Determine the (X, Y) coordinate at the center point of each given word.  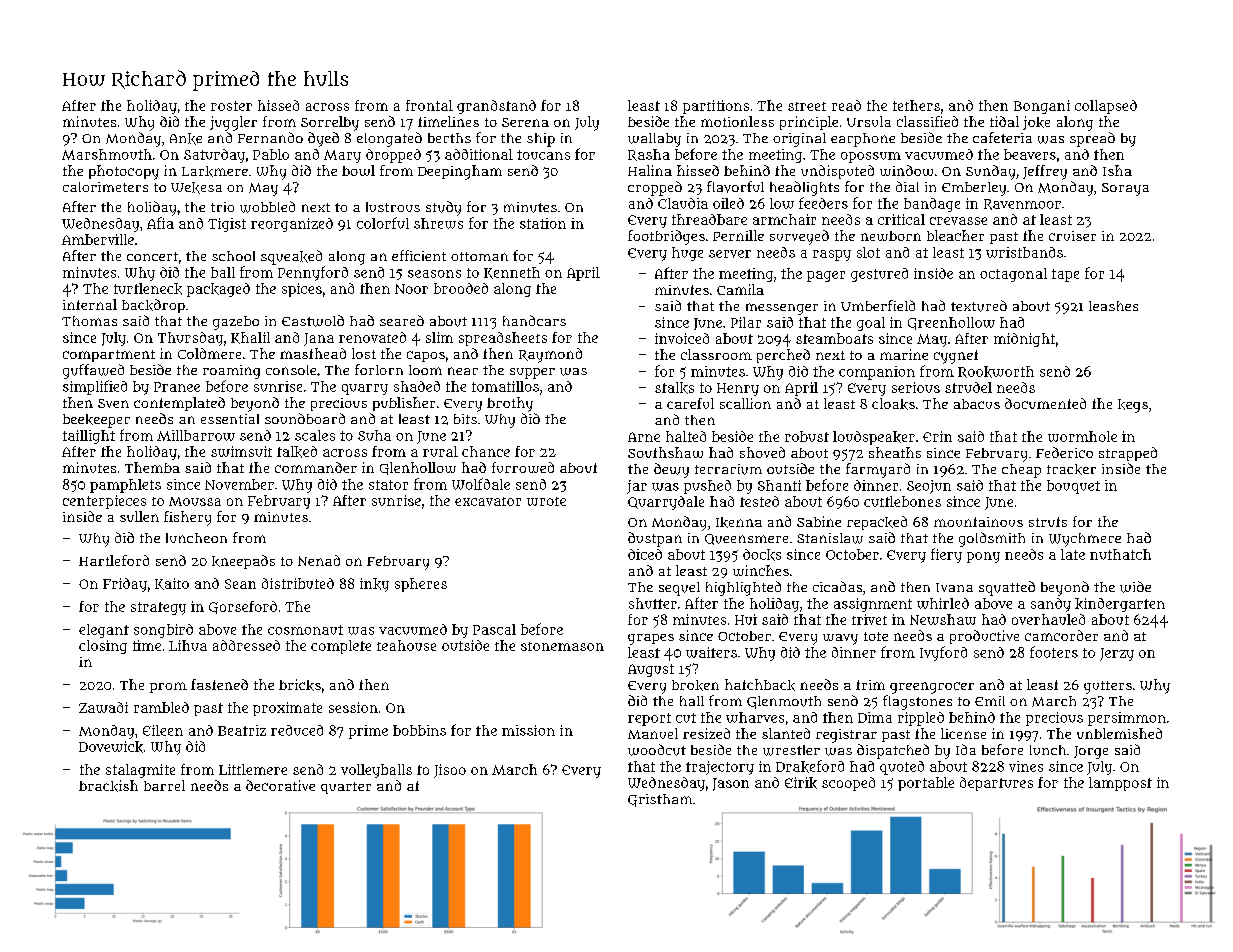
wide (1135, 587)
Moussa (195, 501)
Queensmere (746, 539)
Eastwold (313, 321)
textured (979, 306)
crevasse (958, 221)
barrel (164, 785)
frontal (429, 105)
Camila (740, 289)
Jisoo (450, 771)
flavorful (735, 187)
